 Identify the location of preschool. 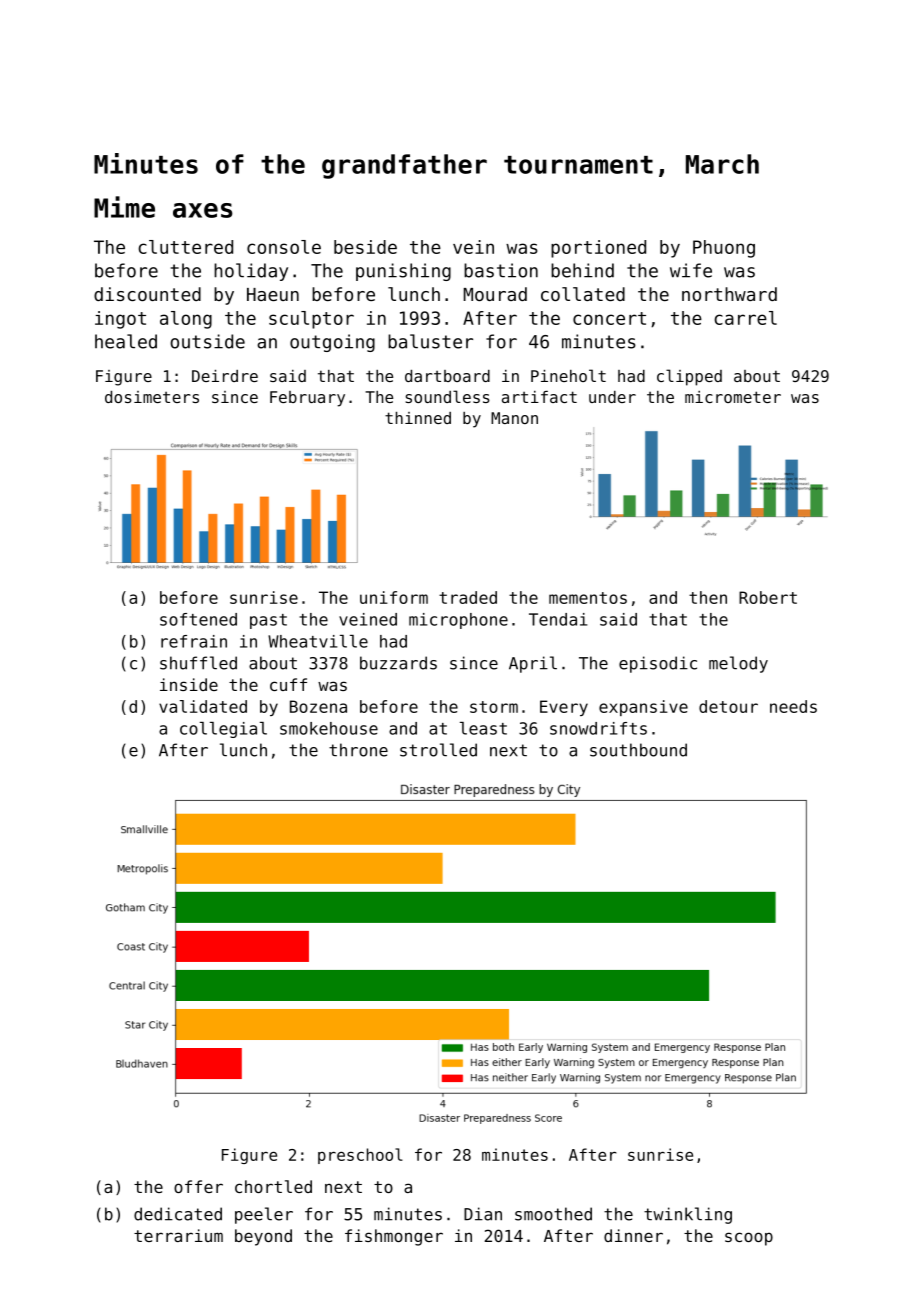
(360, 1156).
